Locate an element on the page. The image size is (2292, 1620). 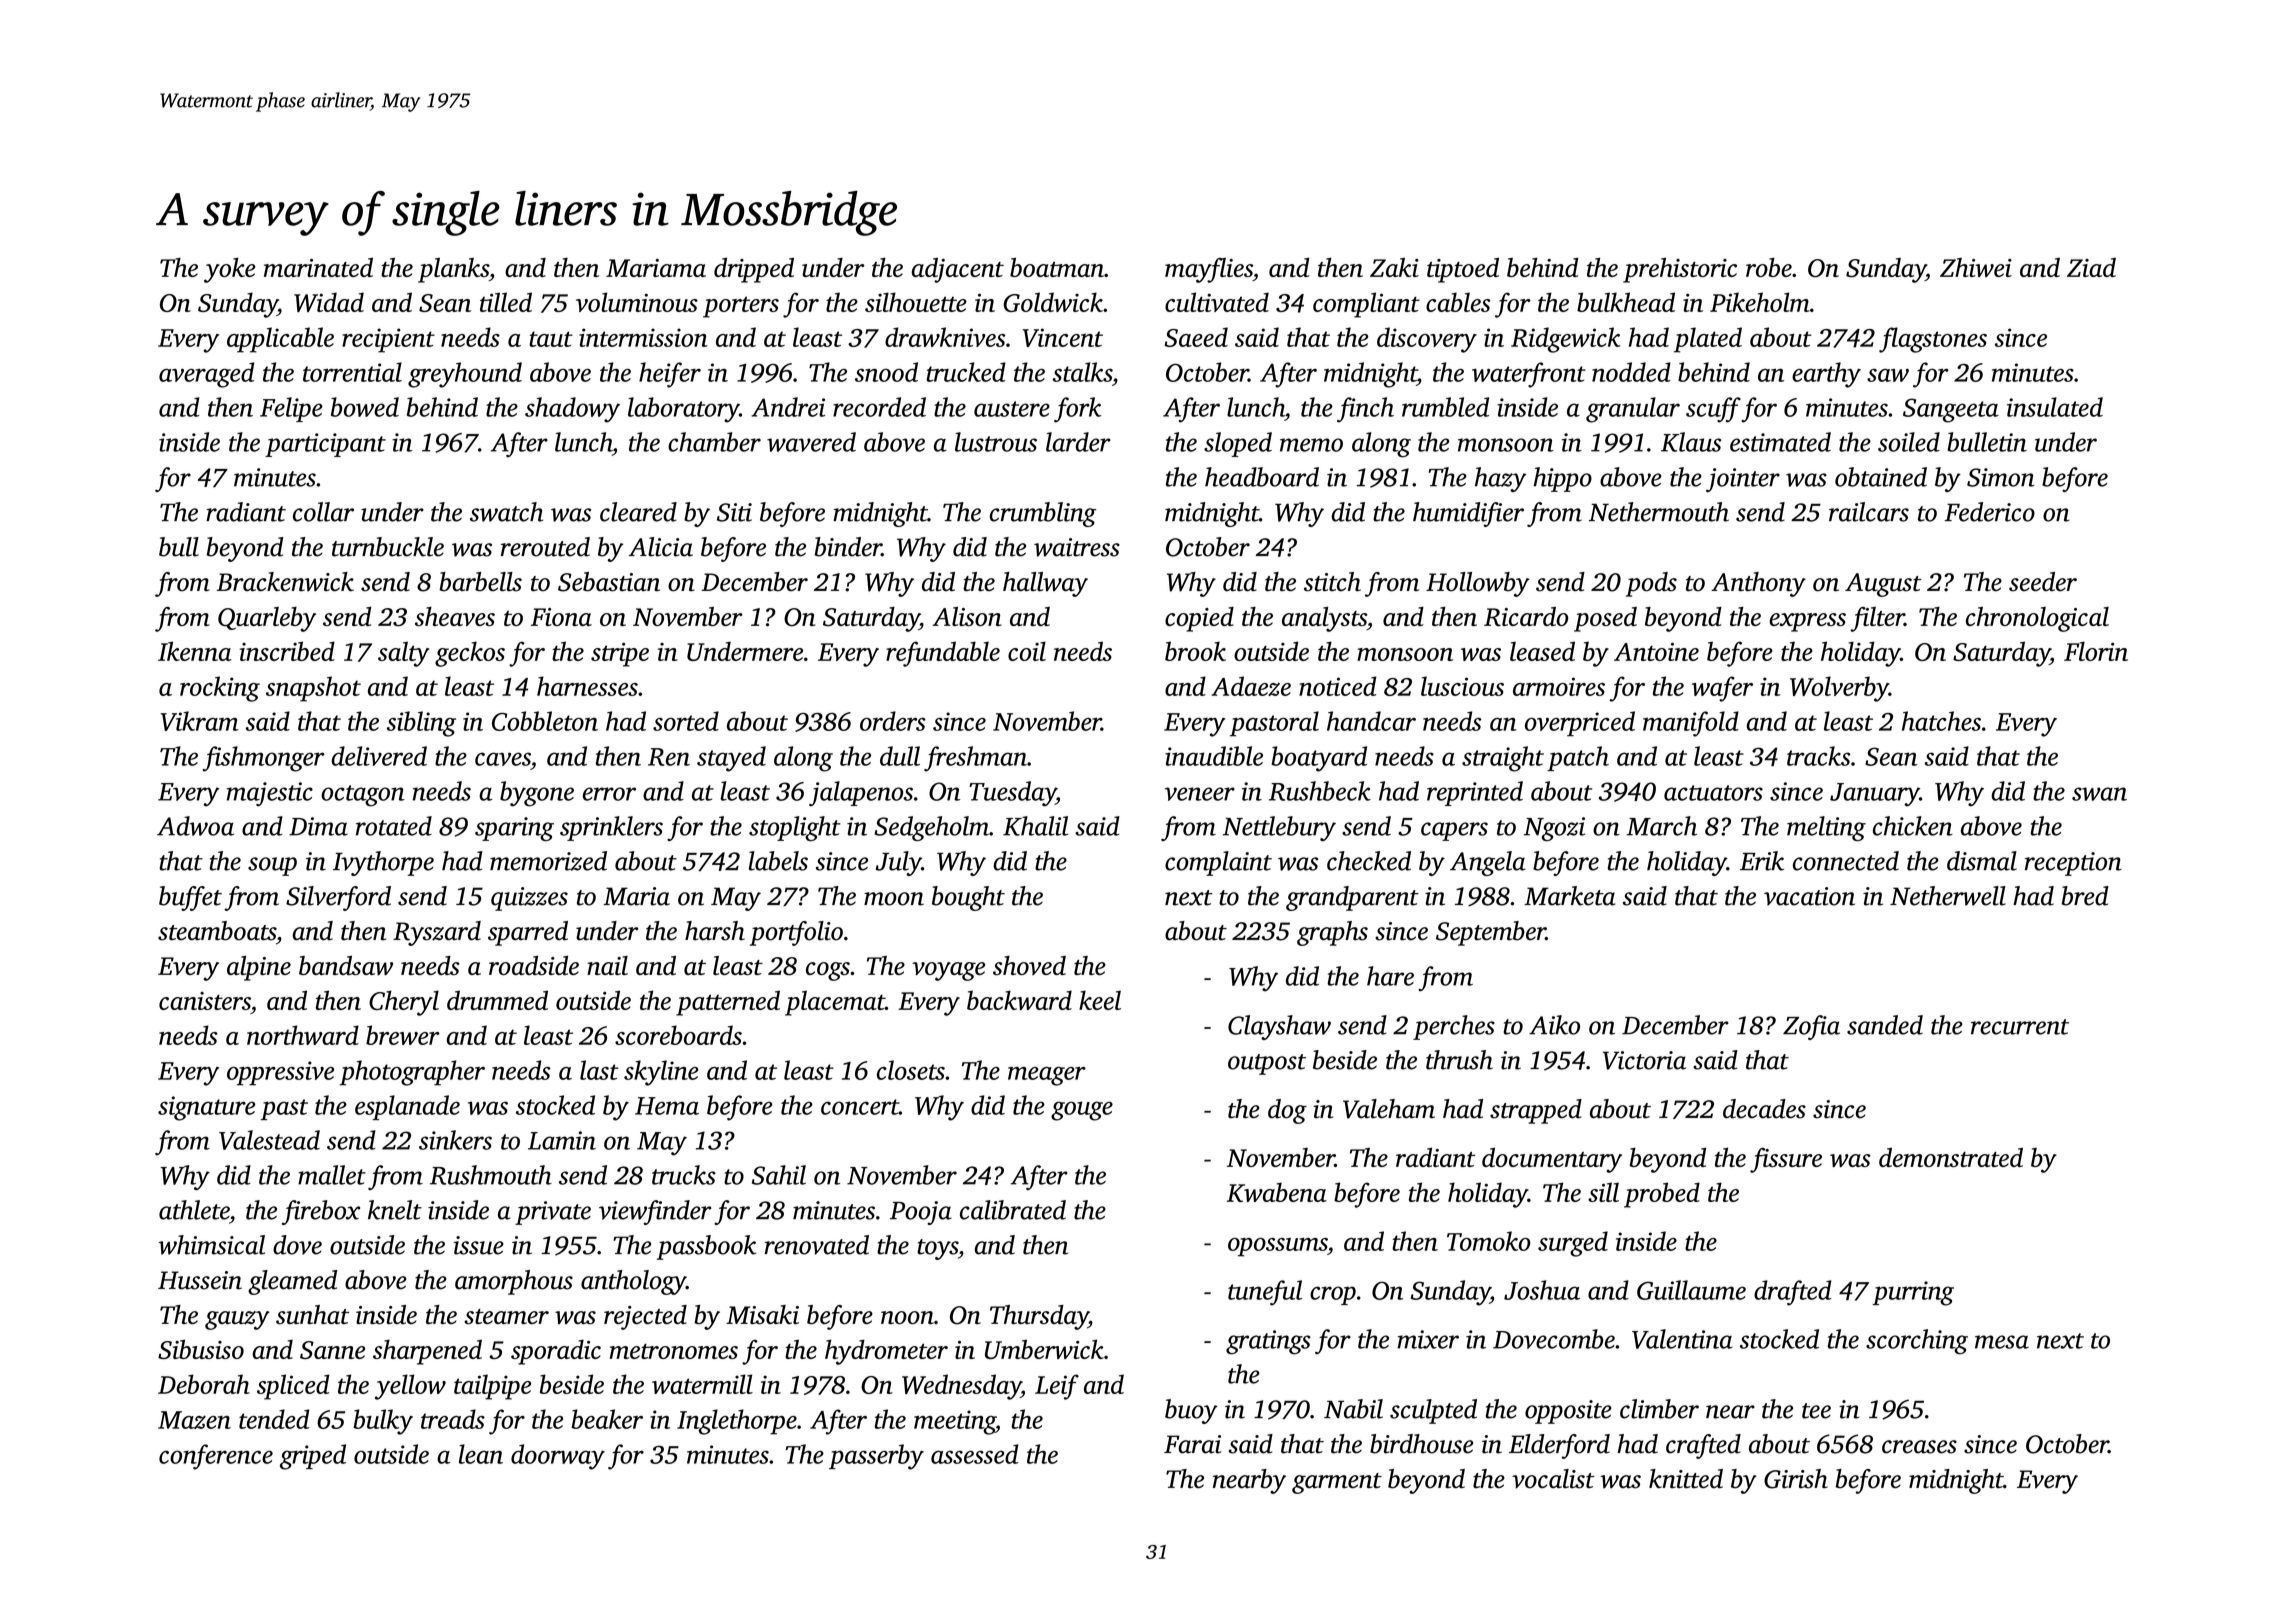
outpost is located at coordinates (1267, 1064).
